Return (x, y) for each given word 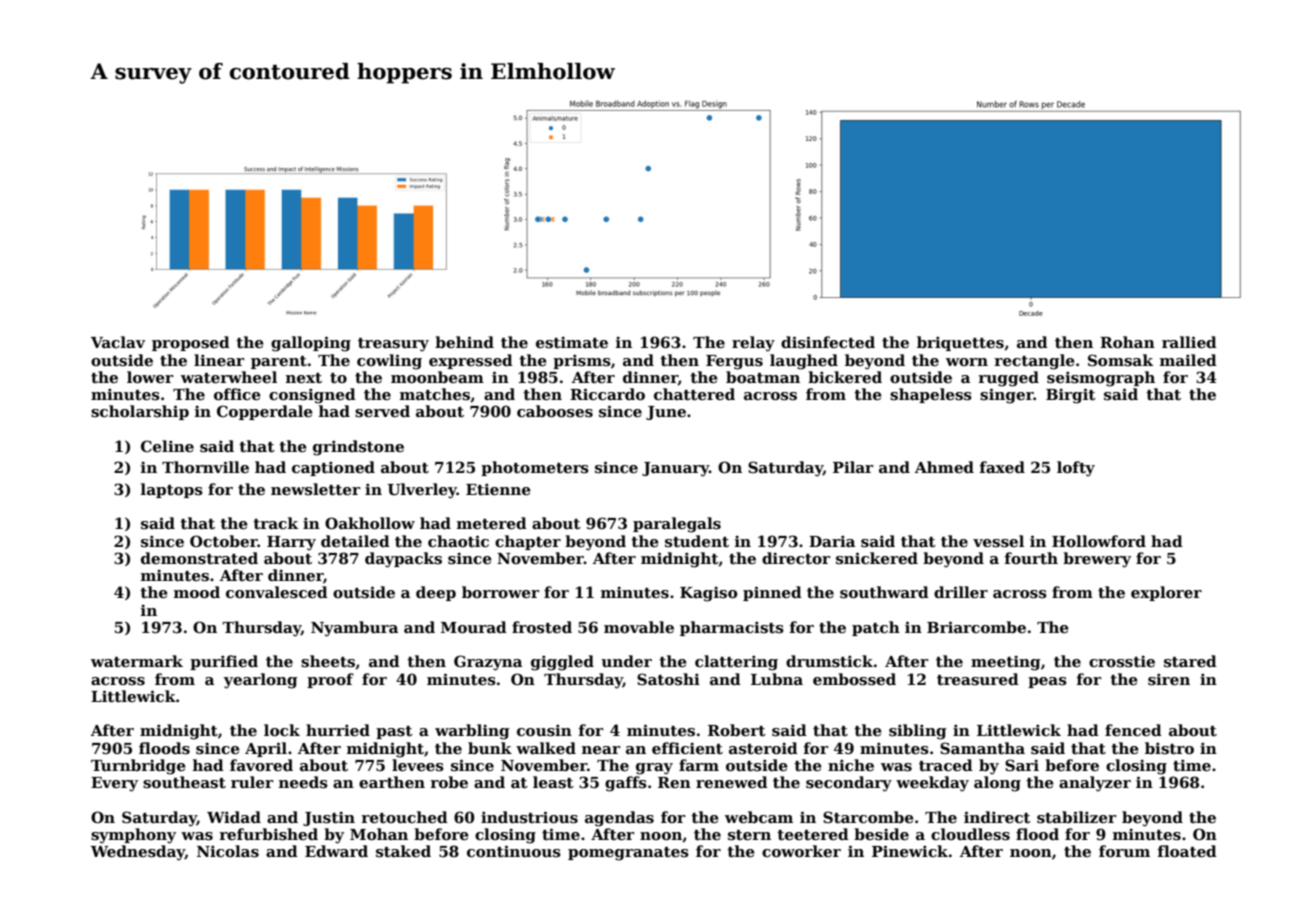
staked (403, 851)
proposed (191, 343)
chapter (528, 542)
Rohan (1127, 342)
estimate (572, 342)
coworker (801, 851)
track (275, 523)
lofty (1076, 469)
